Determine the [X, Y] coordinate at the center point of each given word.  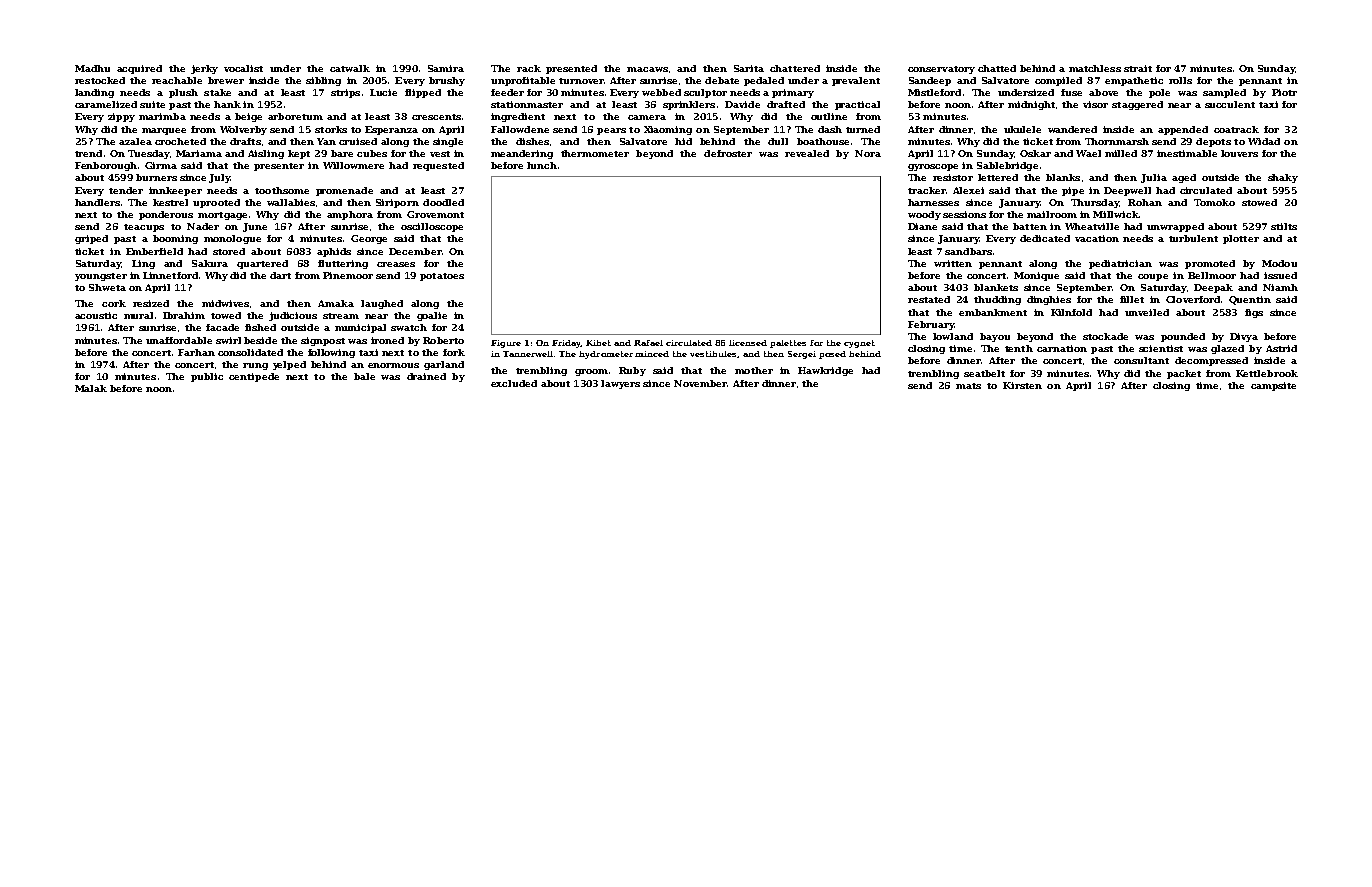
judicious [293, 316]
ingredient [518, 117]
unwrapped [1175, 227]
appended [1183, 130]
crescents [436, 117]
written [953, 263]
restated [929, 299]
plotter [1241, 239]
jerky [204, 69]
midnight [1031, 105]
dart [280, 275]
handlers [97, 202]
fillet [1132, 299]
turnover [581, 81]
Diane [922, 226]
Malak [91, 388]
